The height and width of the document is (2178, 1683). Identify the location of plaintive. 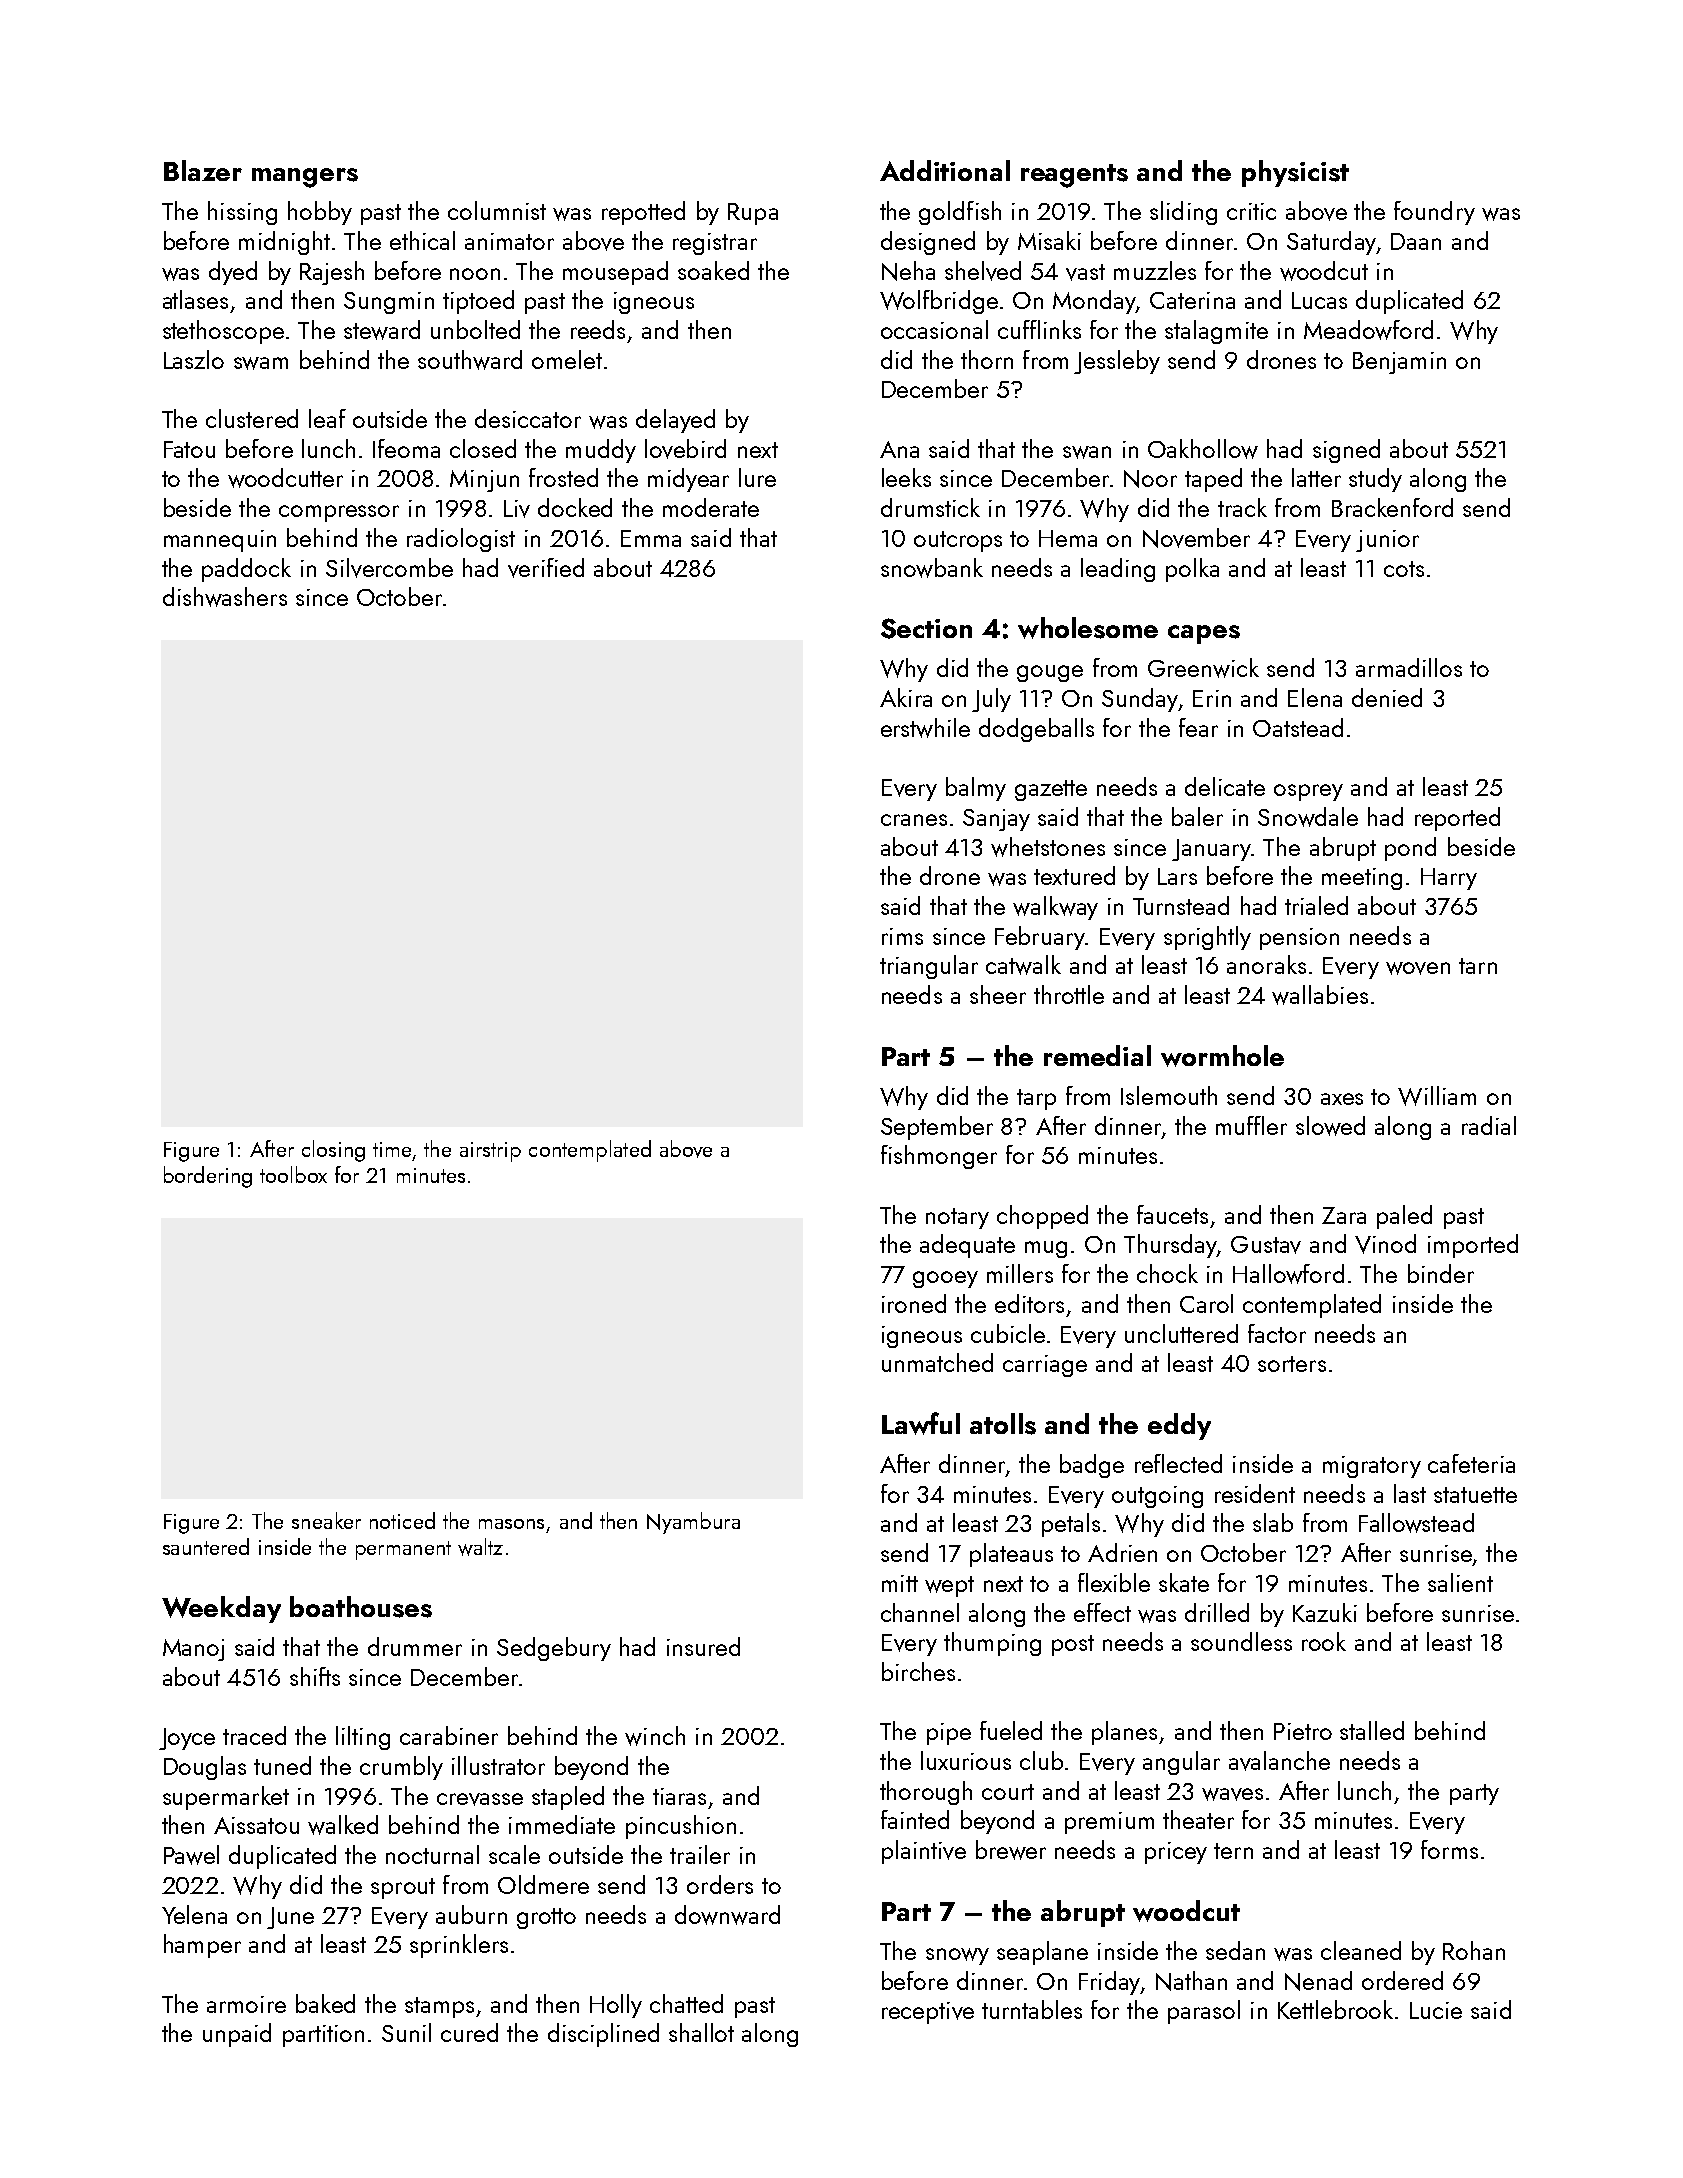
(924, 1852).
